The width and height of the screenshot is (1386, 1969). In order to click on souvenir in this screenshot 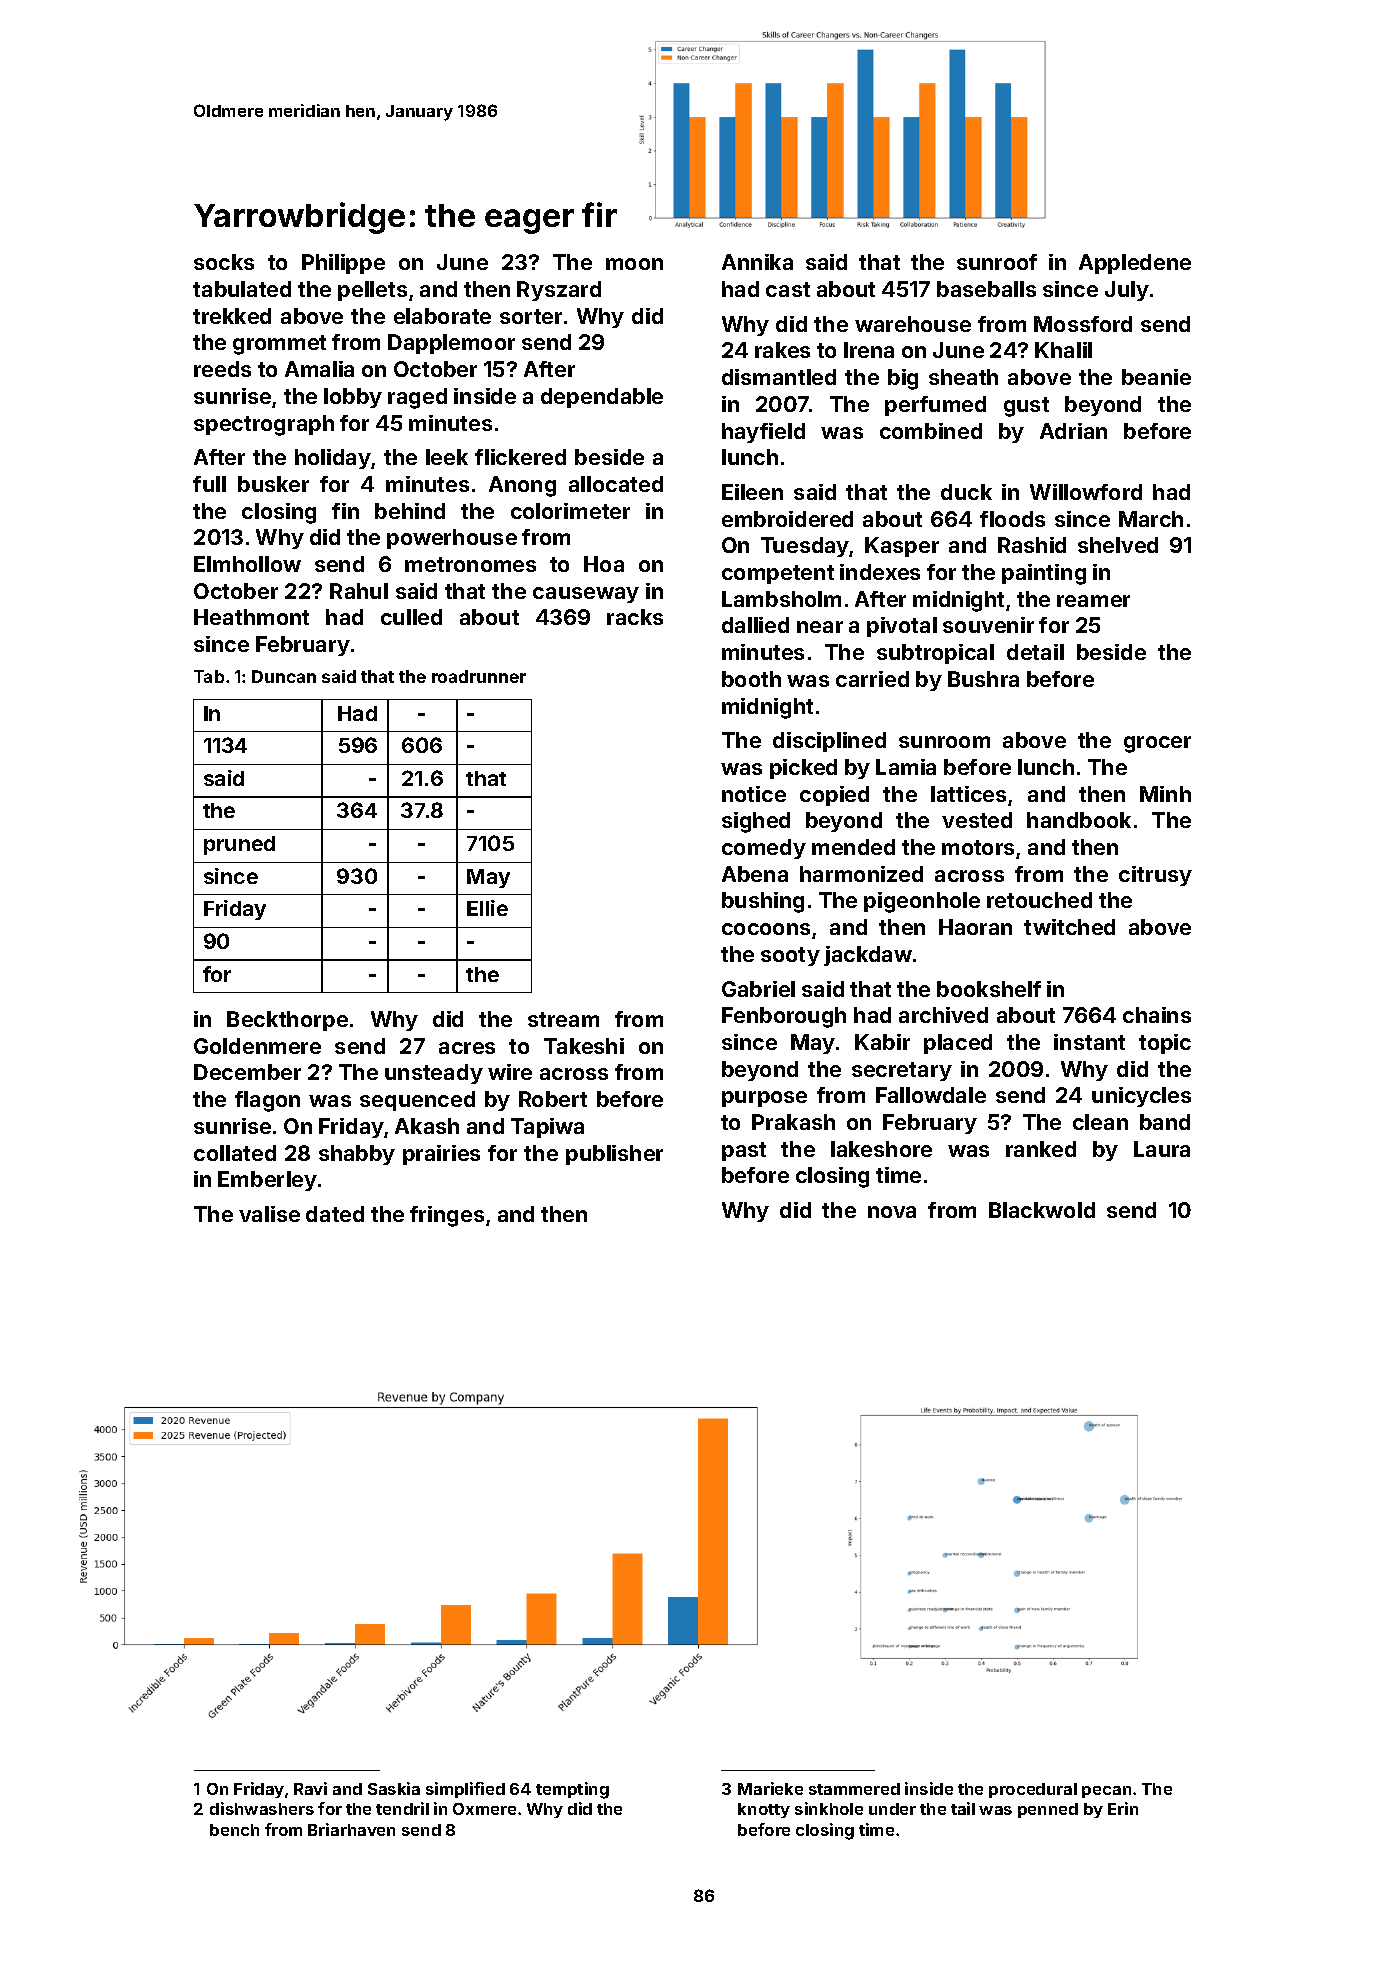, I will do `click(988, 625)`.
